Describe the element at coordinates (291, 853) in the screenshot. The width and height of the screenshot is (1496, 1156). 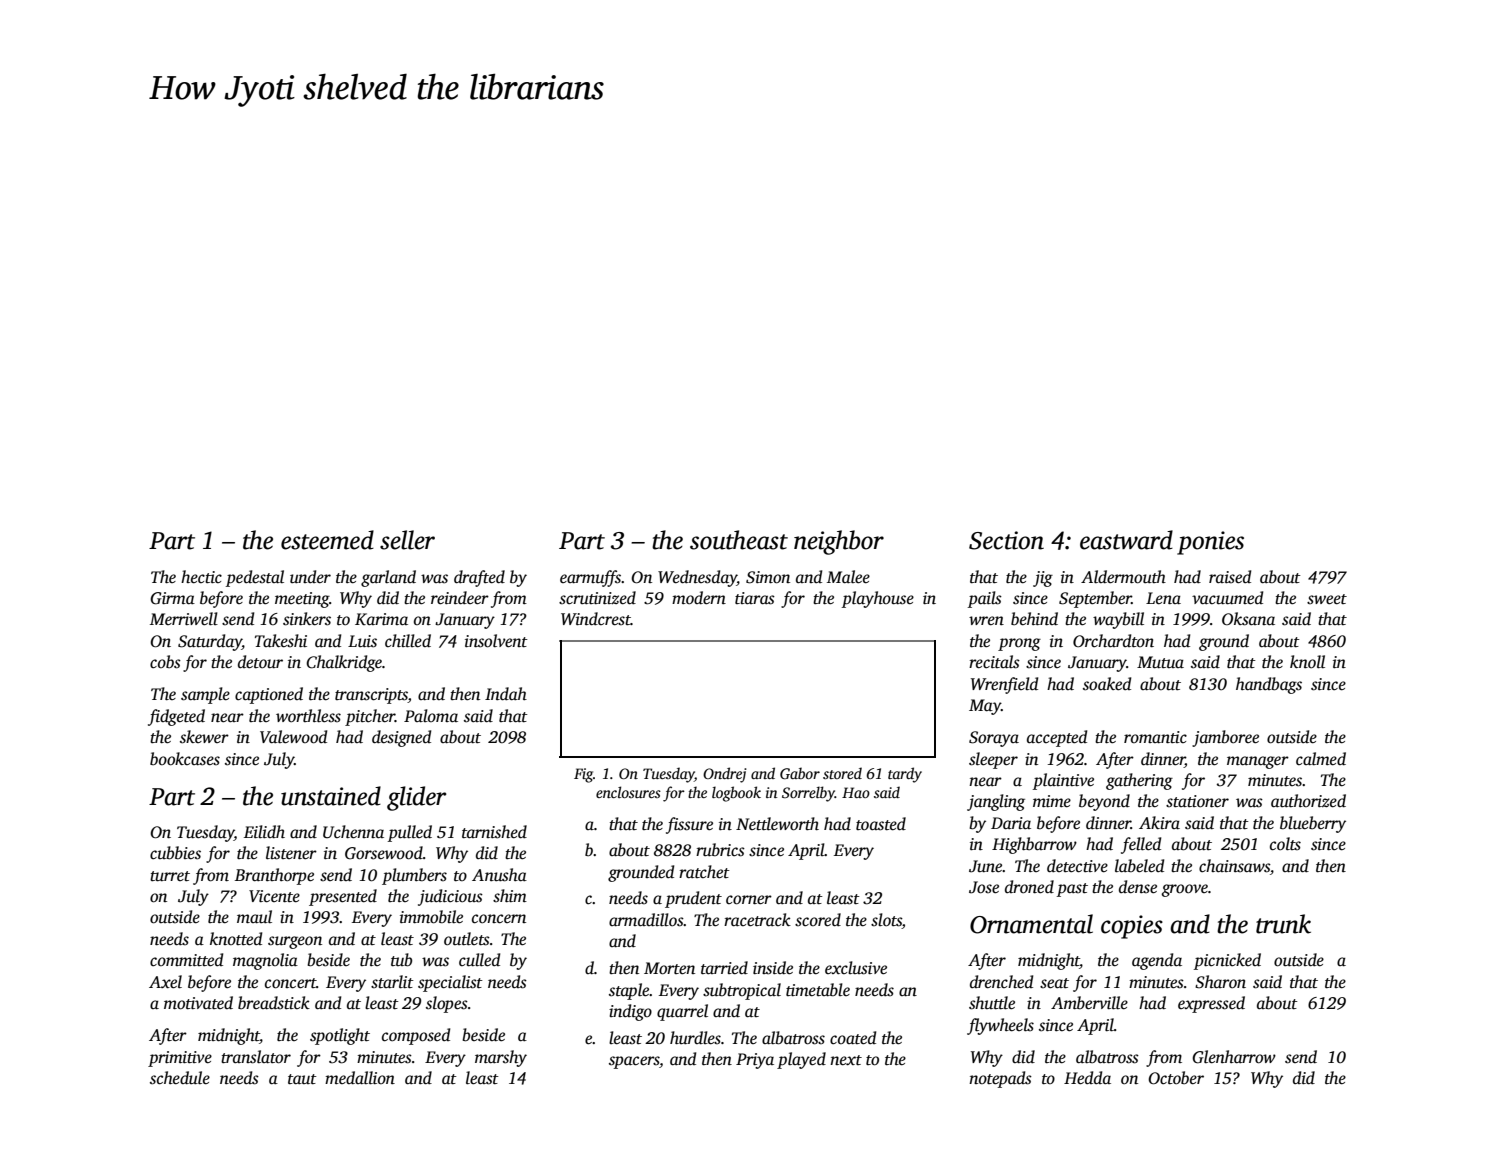
I see `listener` at that location.
